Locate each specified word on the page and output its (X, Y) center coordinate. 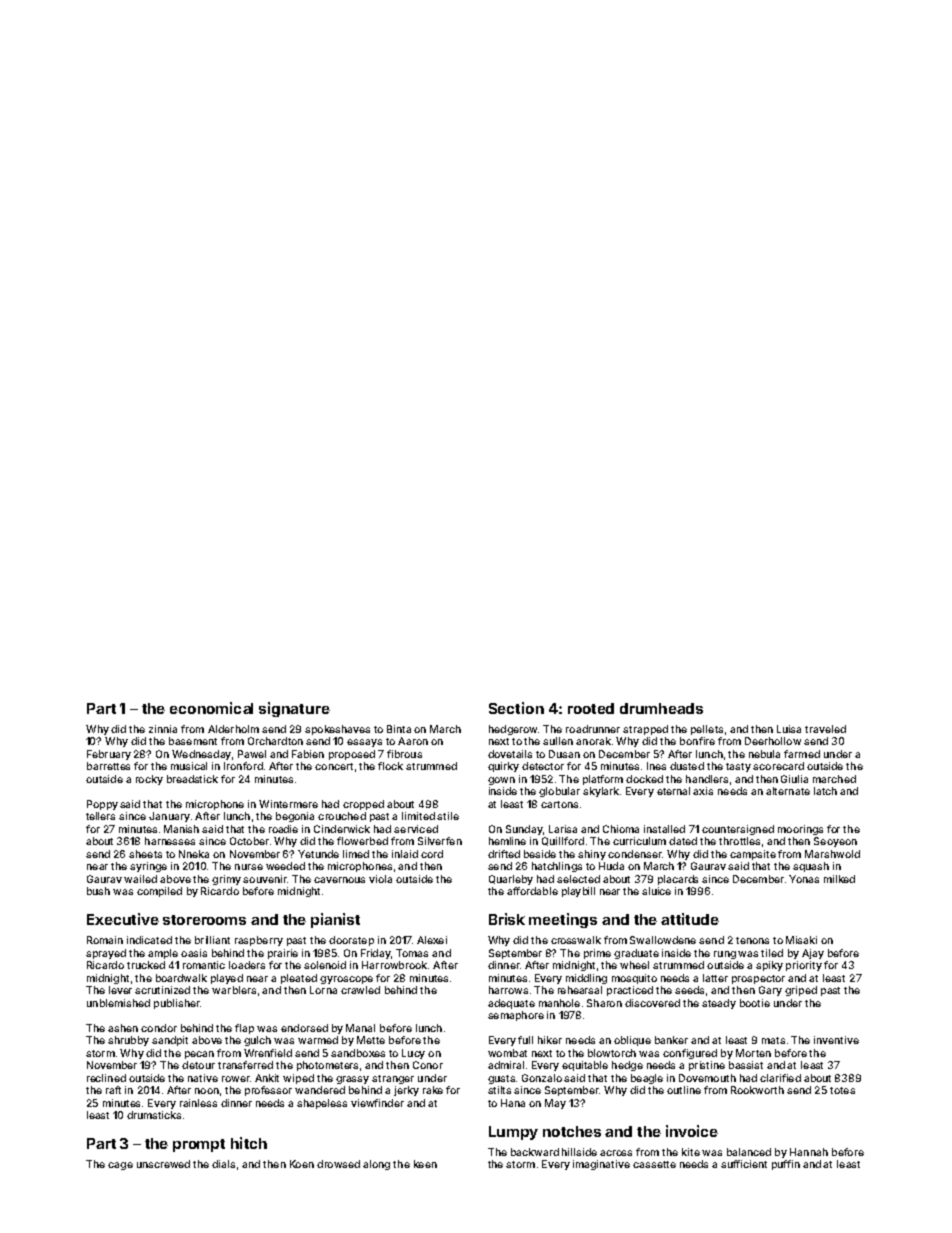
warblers (234, 990)
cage (120, 1166)
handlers (707, 779)
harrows (508, 990)
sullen (558, 741)
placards (678, 880)
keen (425, 1164)
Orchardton (275, 741)
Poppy (102, 805)
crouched (342, 816)
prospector (758, 979)
